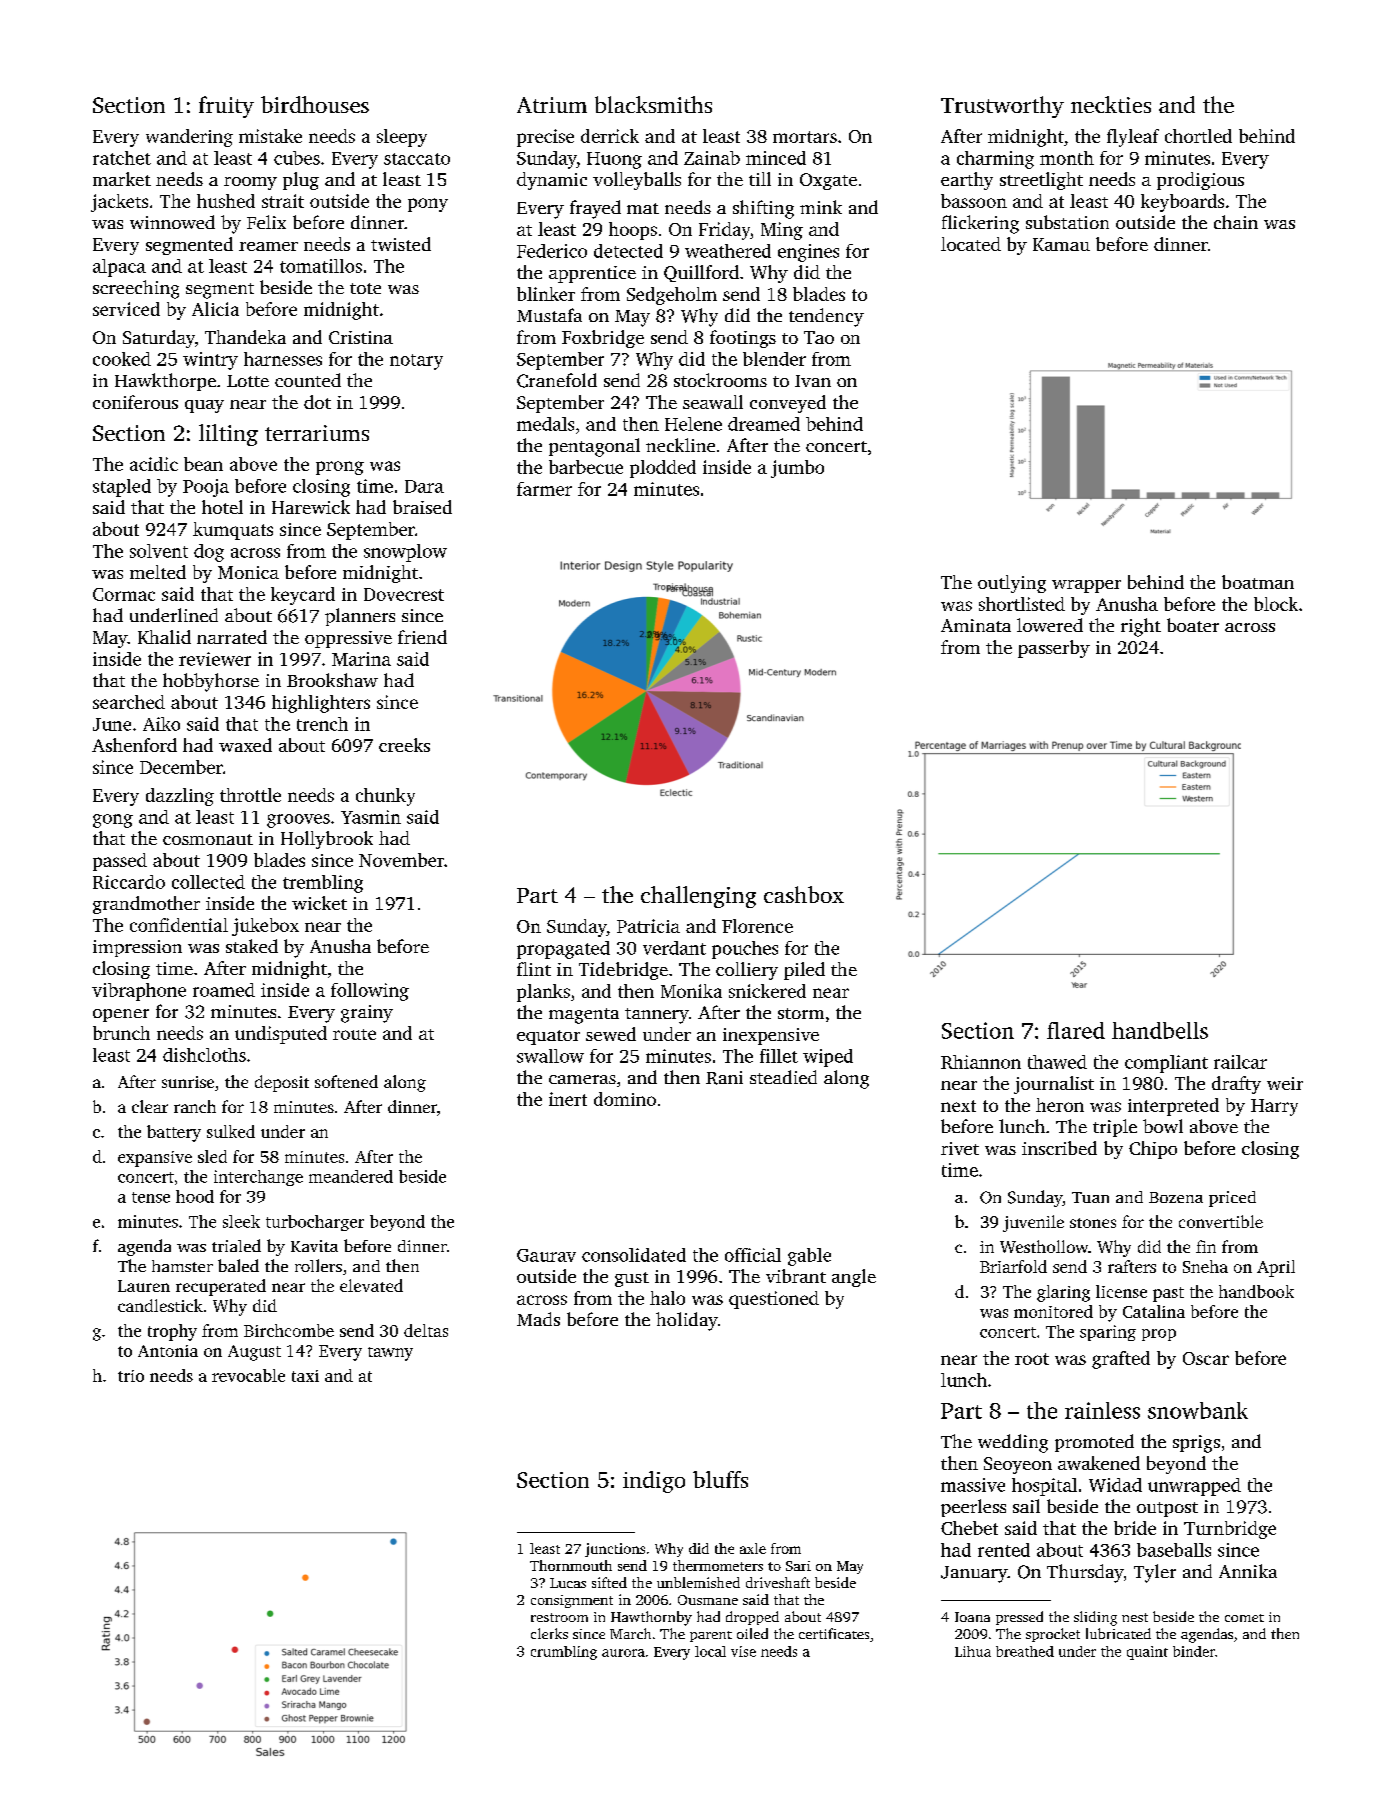 The height and width of the page is (1806, 1396). What do you see at coordinates (346, 1081) in the page?
I see `softened` at bounding box center [346, 1081].
